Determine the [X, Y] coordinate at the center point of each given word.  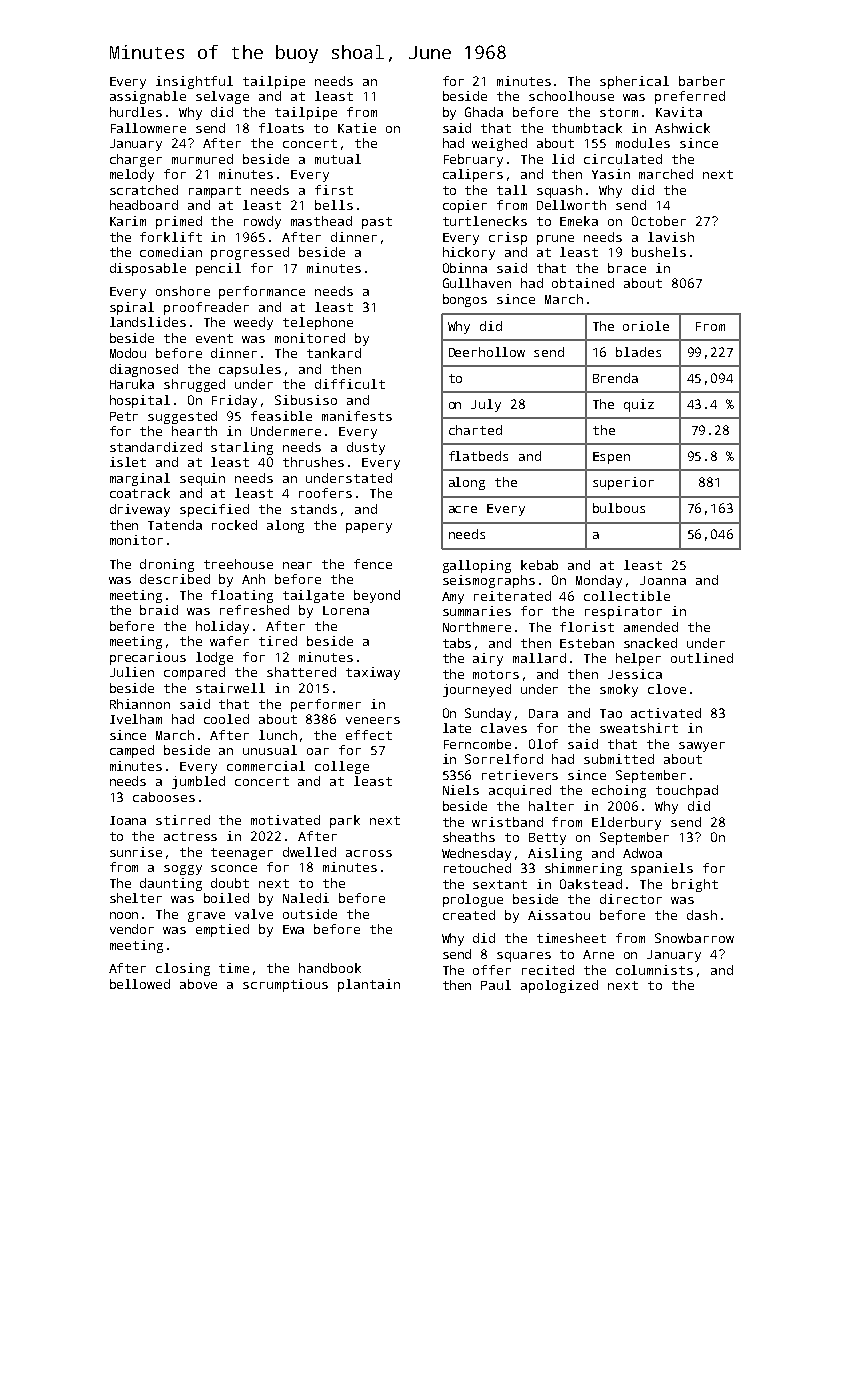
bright [695, 885]
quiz [639, 405]
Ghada [484, 112]
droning [167, 565]
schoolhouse [571, 96]
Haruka [132, 384]
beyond [377, 596]
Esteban [587, 643]
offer [492, 970]
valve [254, 914]
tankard [334, 353]
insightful [194, 82]
